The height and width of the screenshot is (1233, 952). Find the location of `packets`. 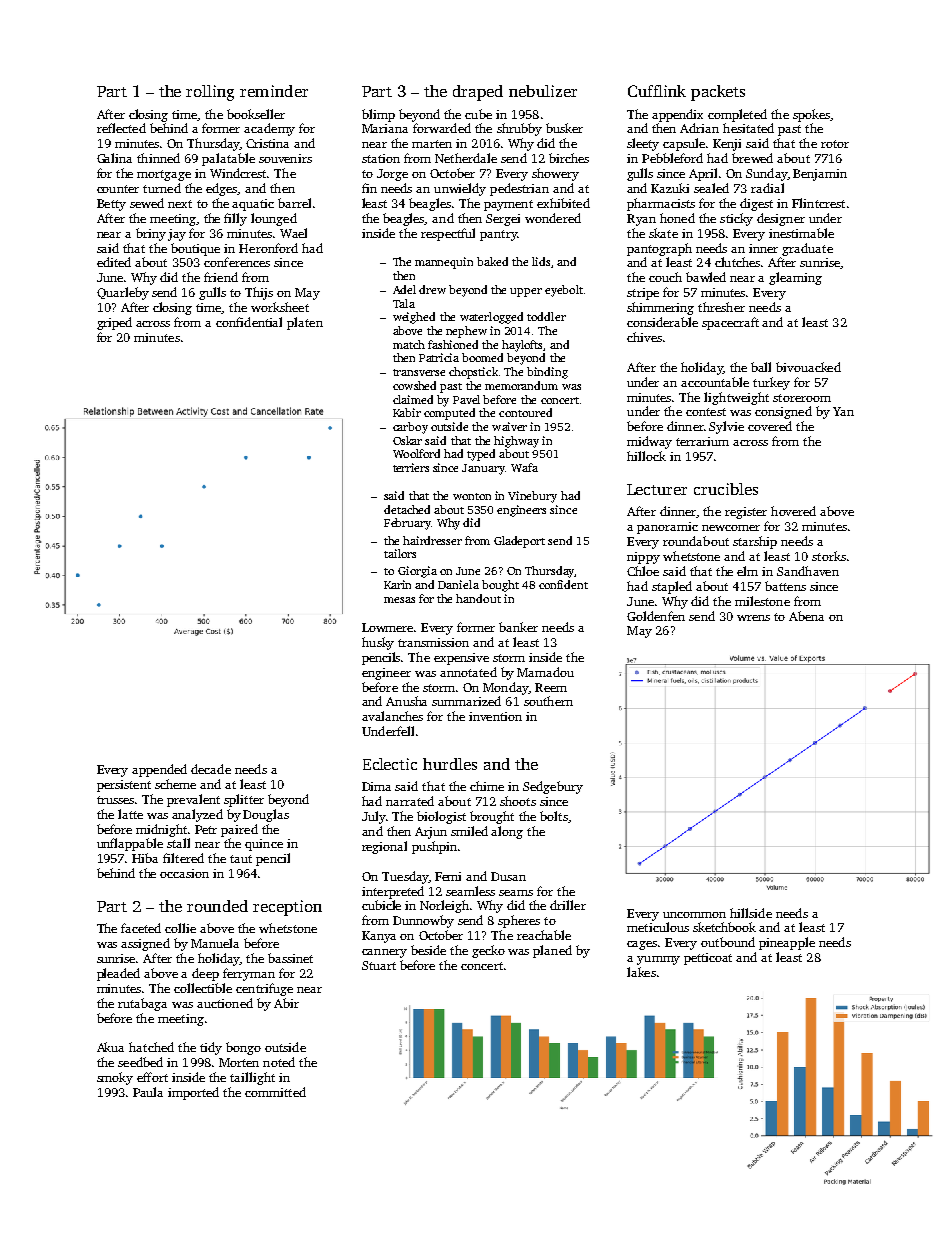

packets is located at coordinates (718, 93).
